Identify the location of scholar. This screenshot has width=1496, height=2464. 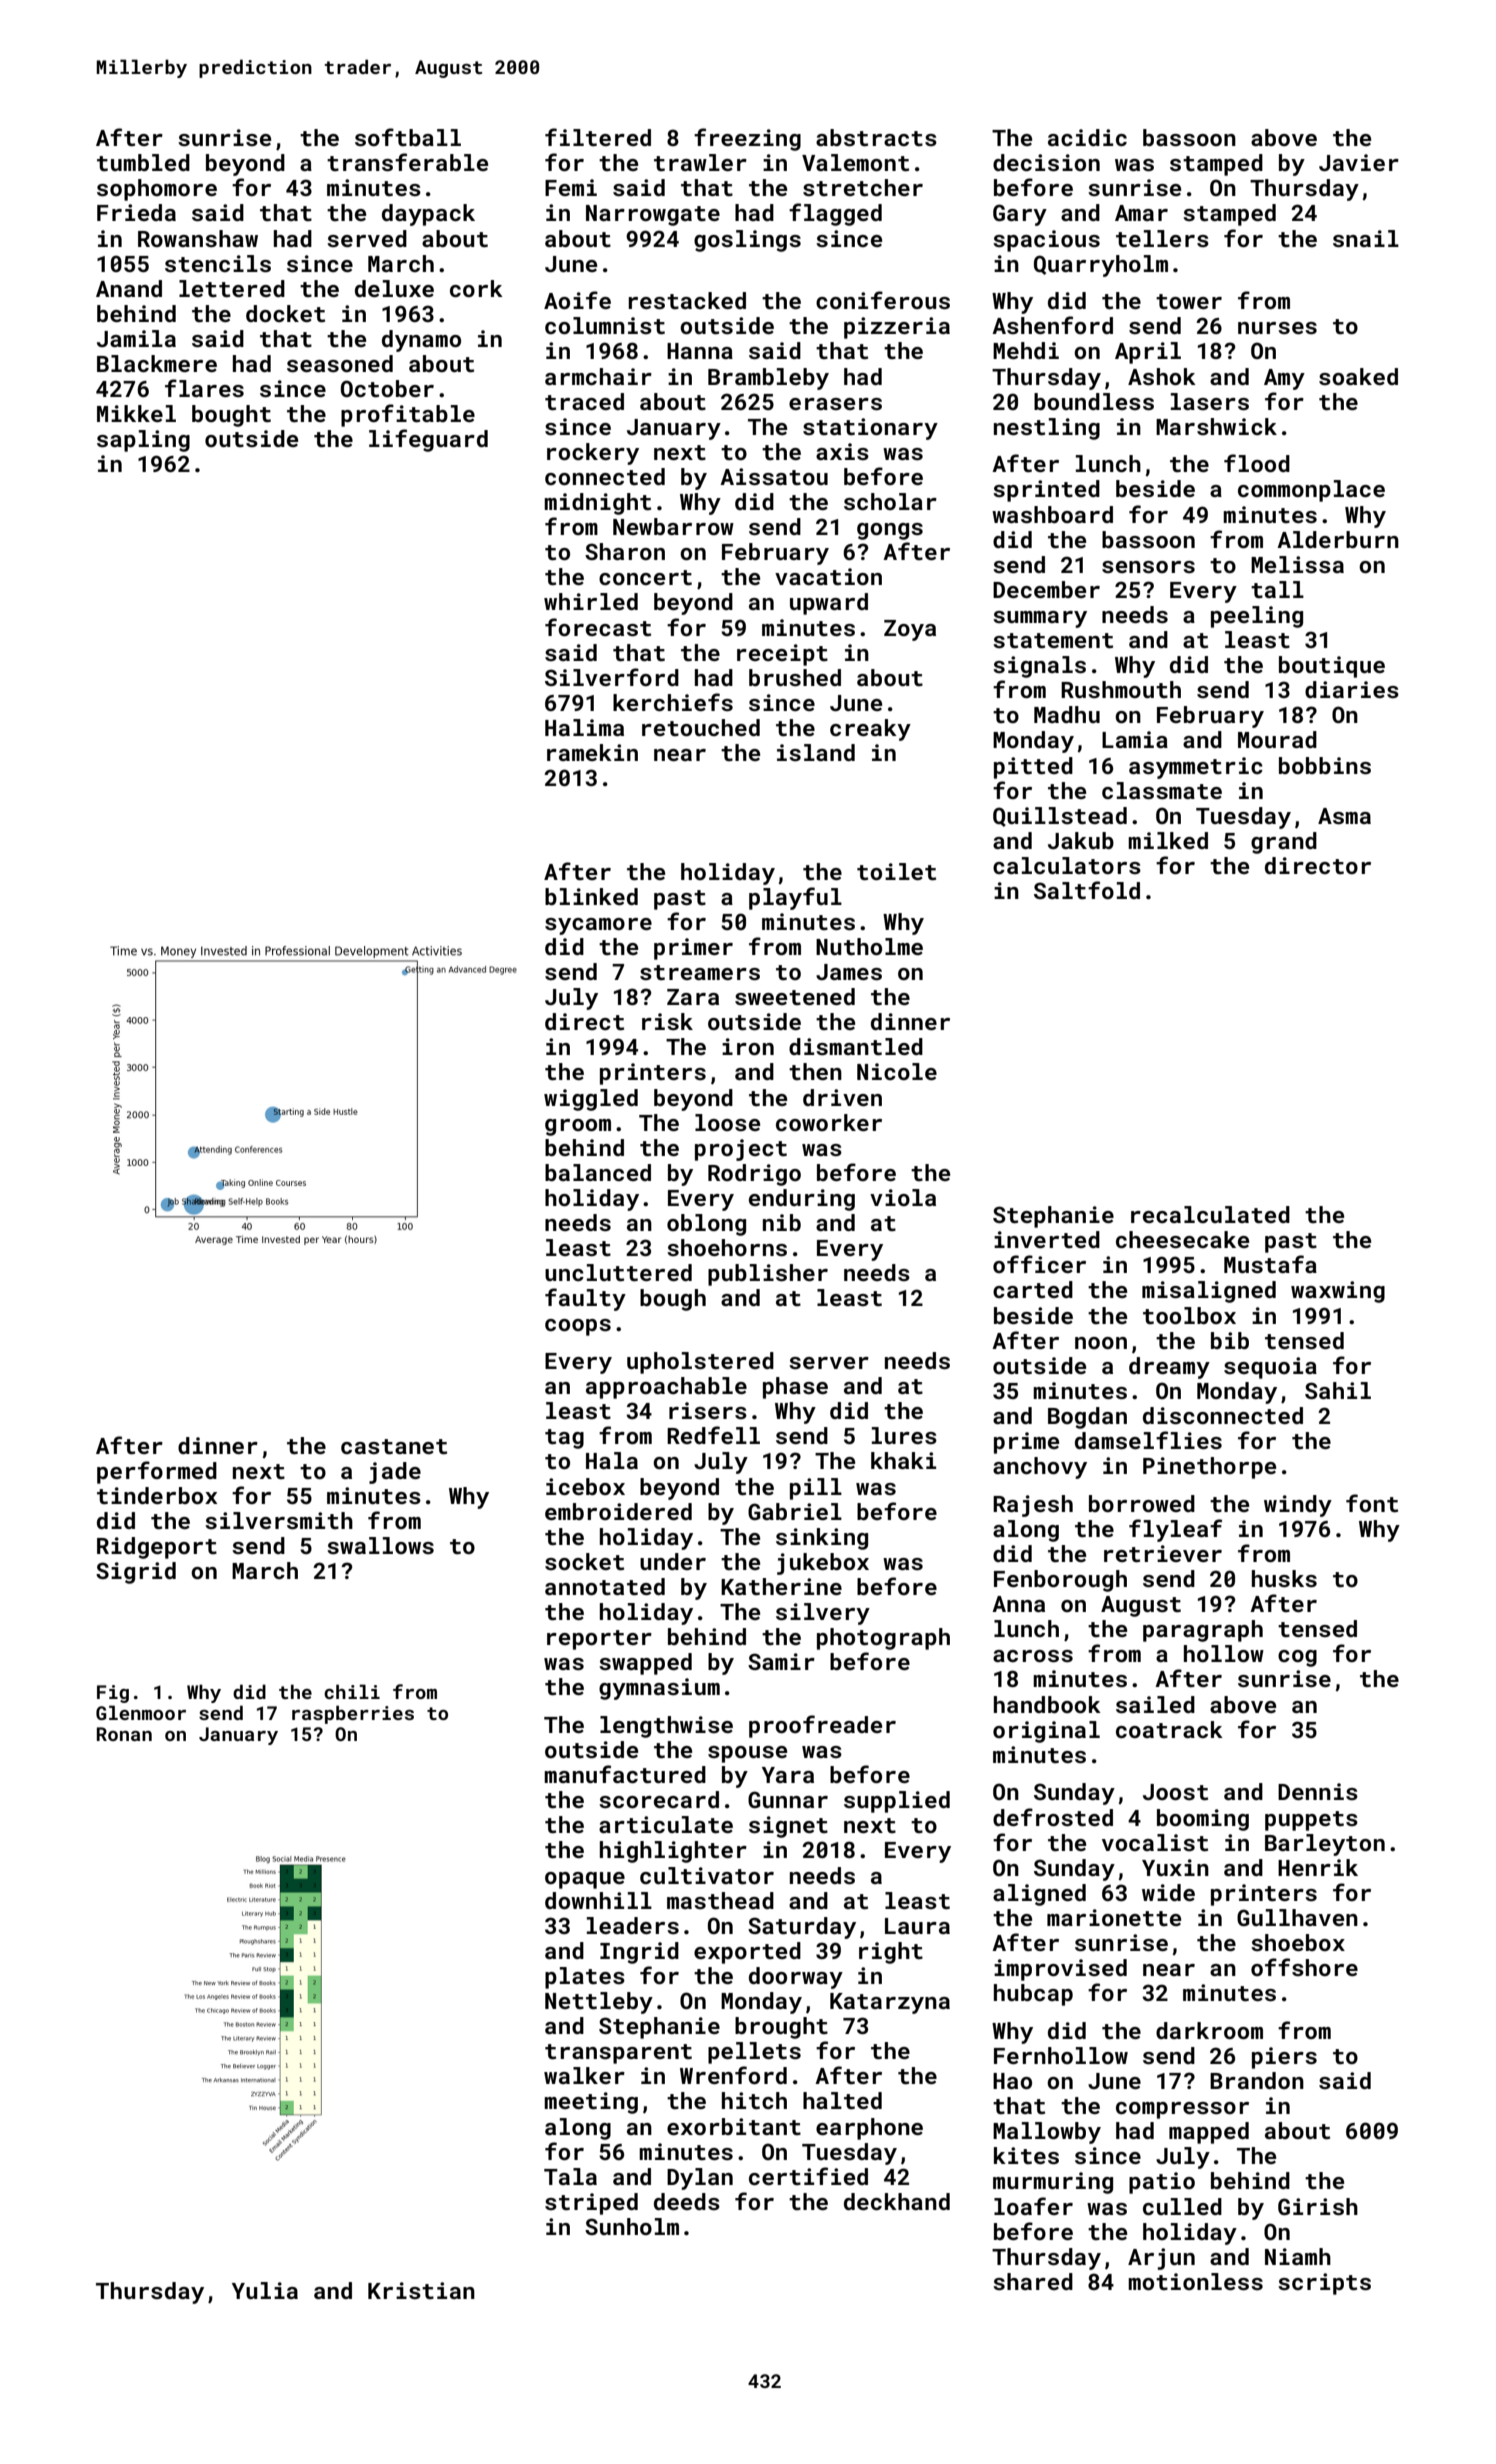
(890, 501).
